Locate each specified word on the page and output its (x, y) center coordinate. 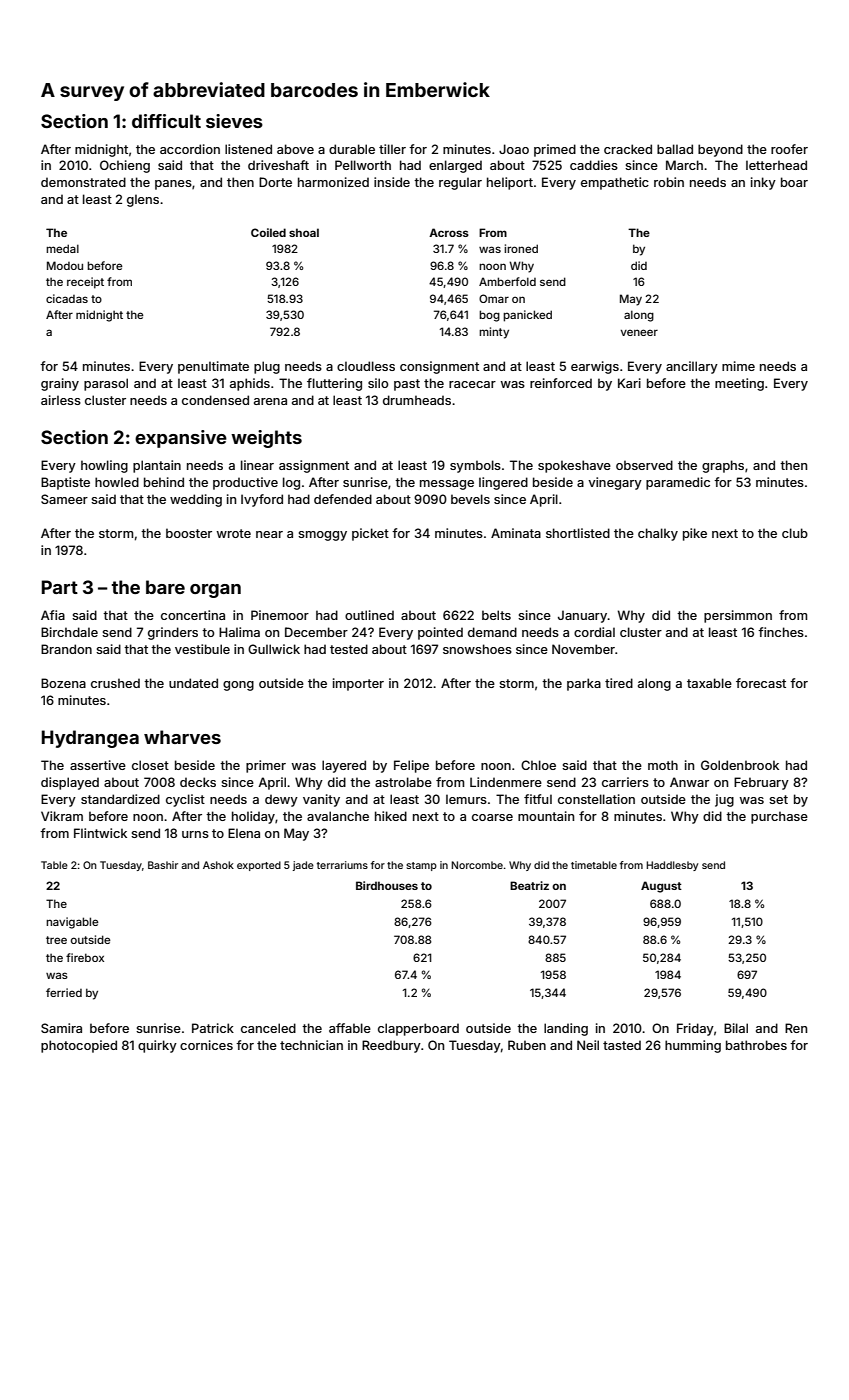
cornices (206, 1045)
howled (117, 482)
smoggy (322, 536)
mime (738, 366)
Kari (629, 383)
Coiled (268, 232)
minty (494, 333)
